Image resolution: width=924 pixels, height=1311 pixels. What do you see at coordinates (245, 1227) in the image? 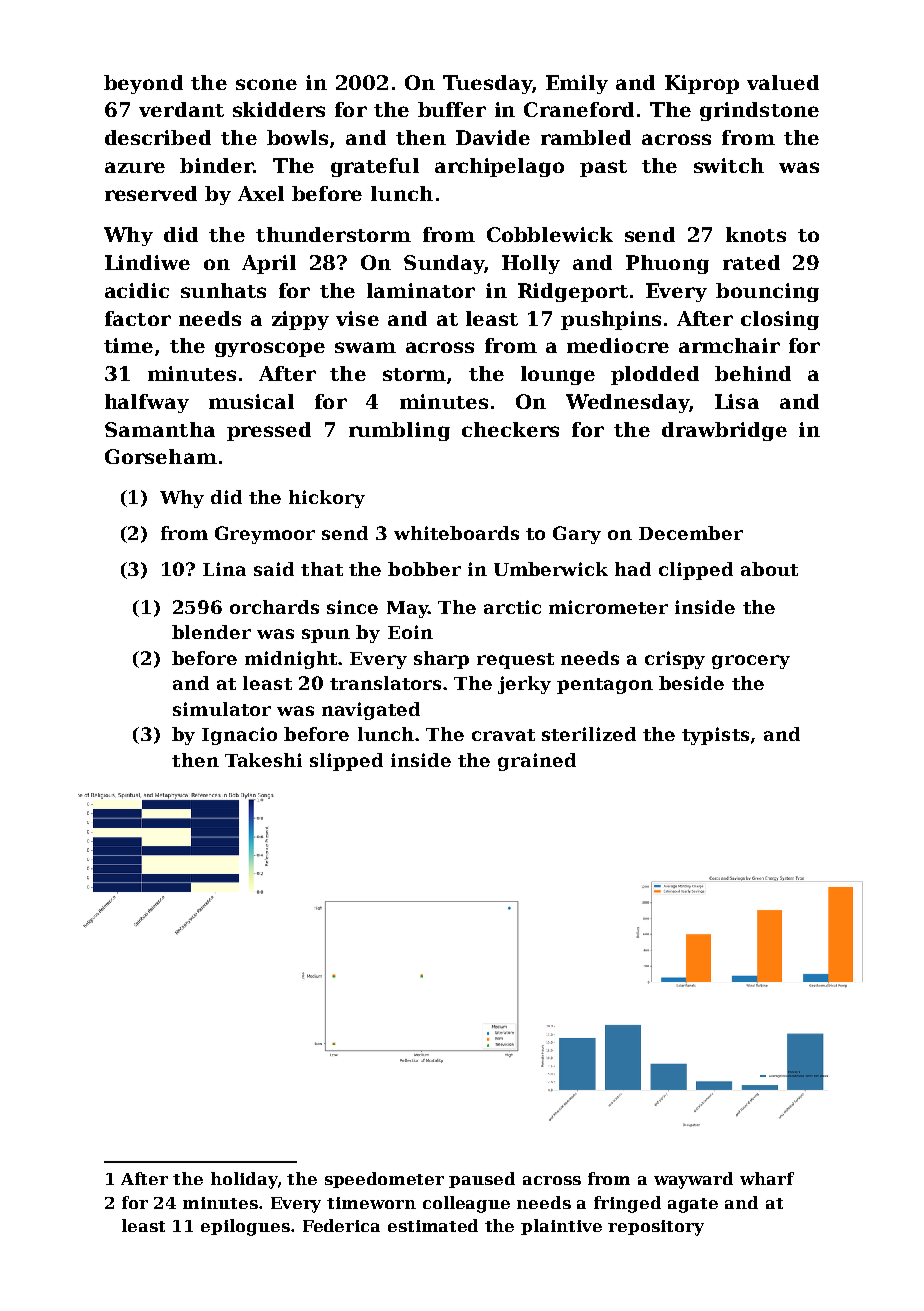
I see `epilogues` at bounding box center [245, 1227].
